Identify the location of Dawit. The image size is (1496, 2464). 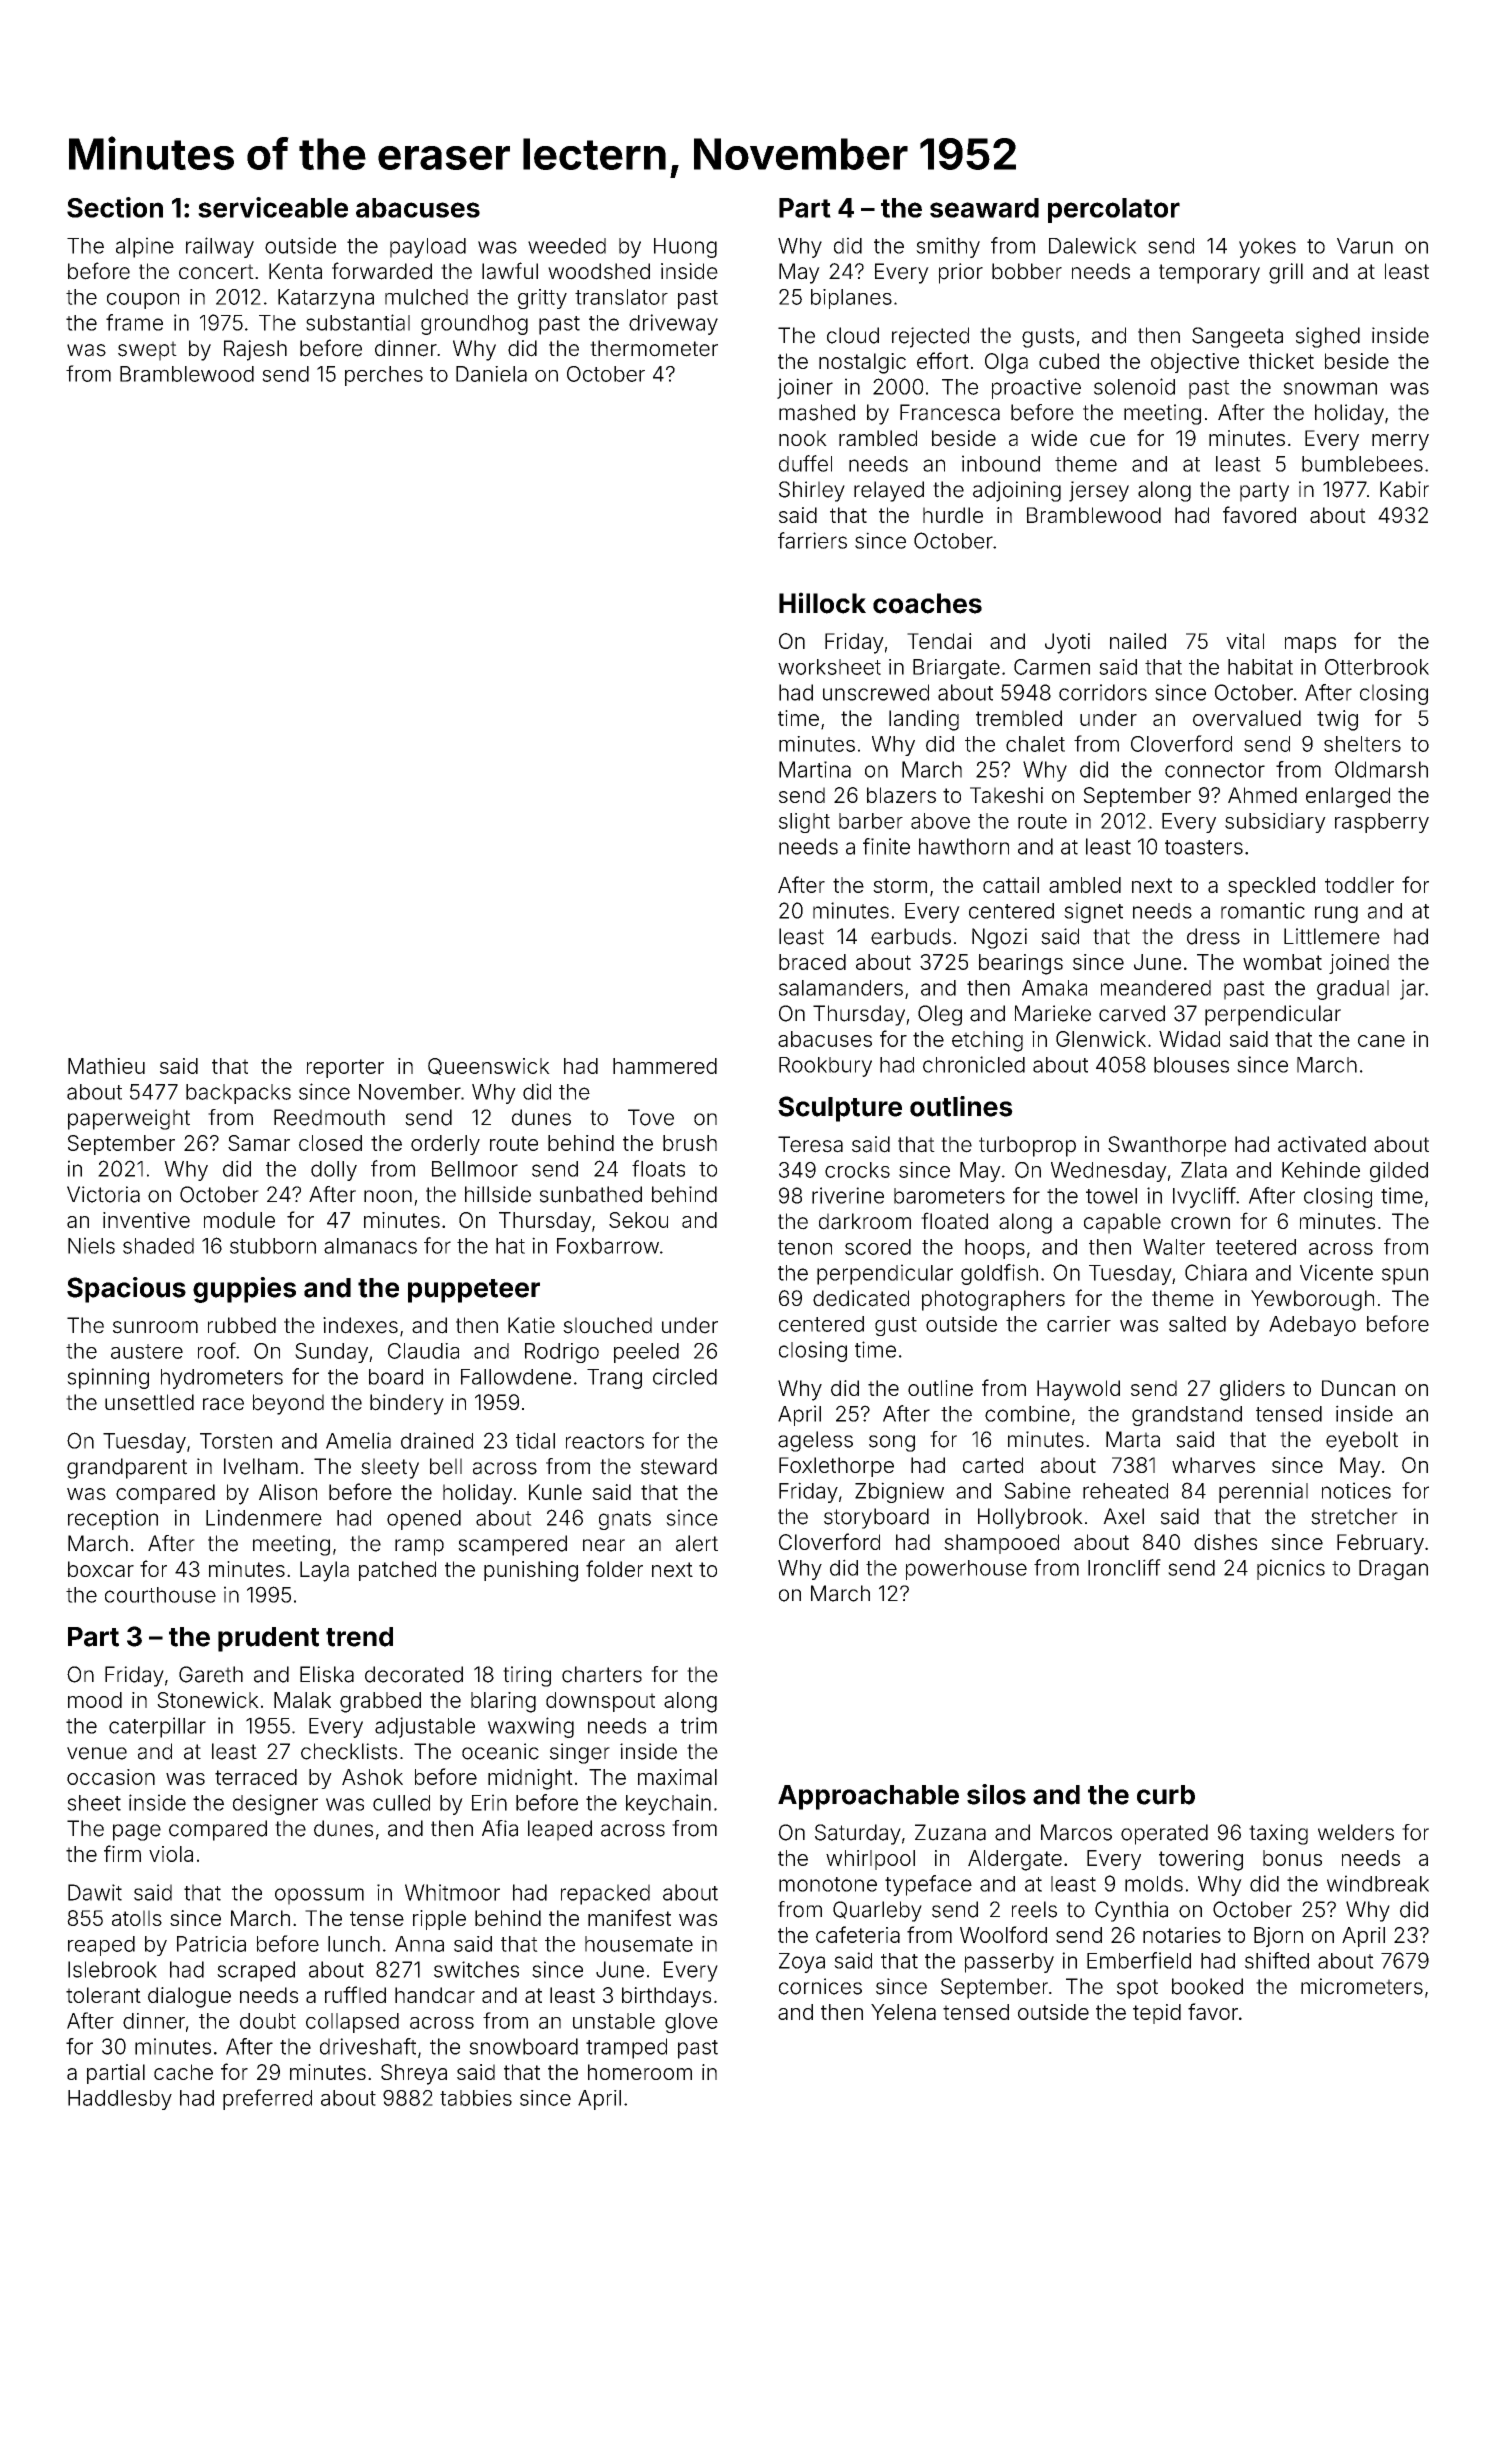
(95, 1892).
